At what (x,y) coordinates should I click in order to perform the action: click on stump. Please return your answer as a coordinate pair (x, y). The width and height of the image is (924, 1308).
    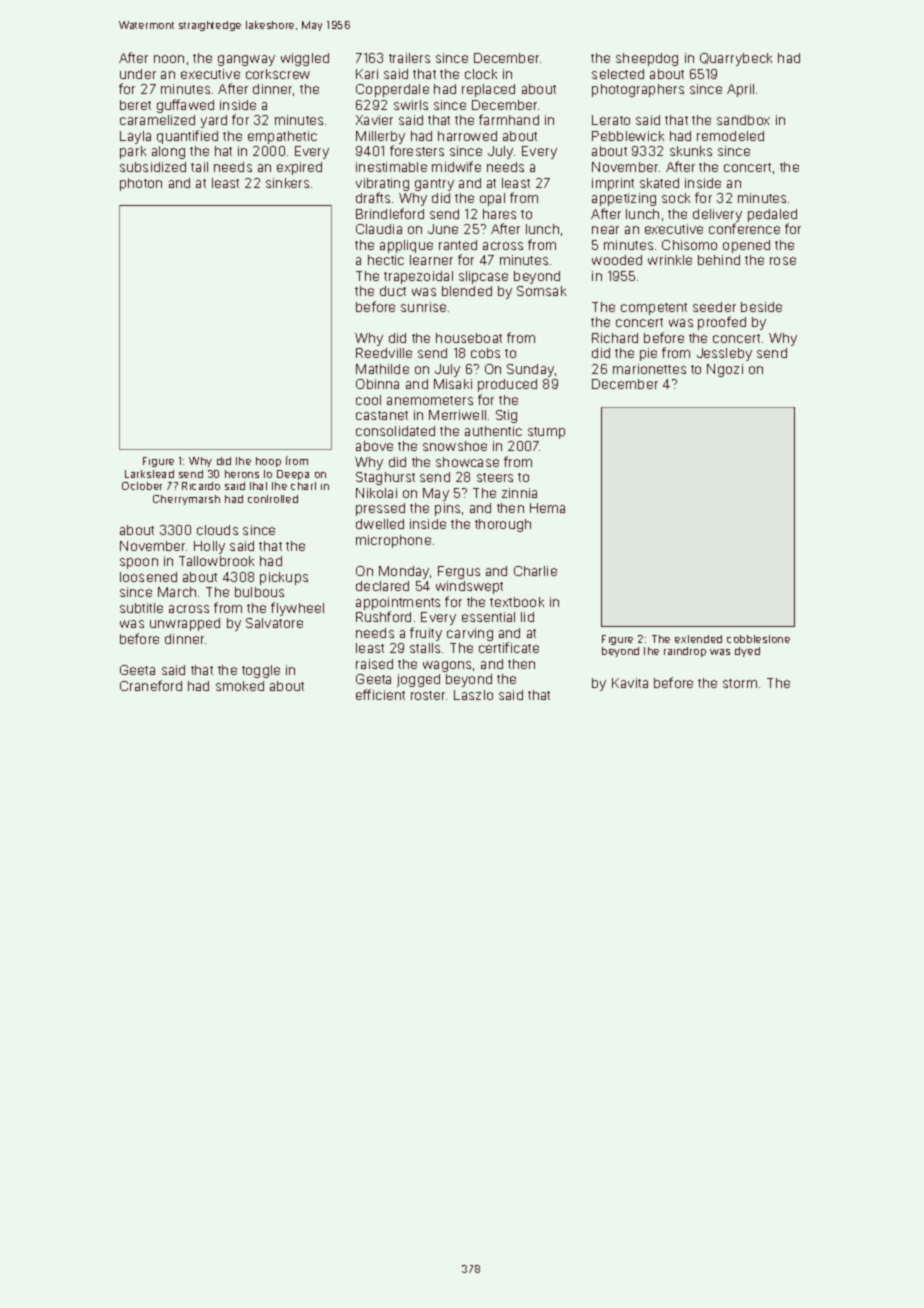
    Looking at the image, I should click on (546, 433).
